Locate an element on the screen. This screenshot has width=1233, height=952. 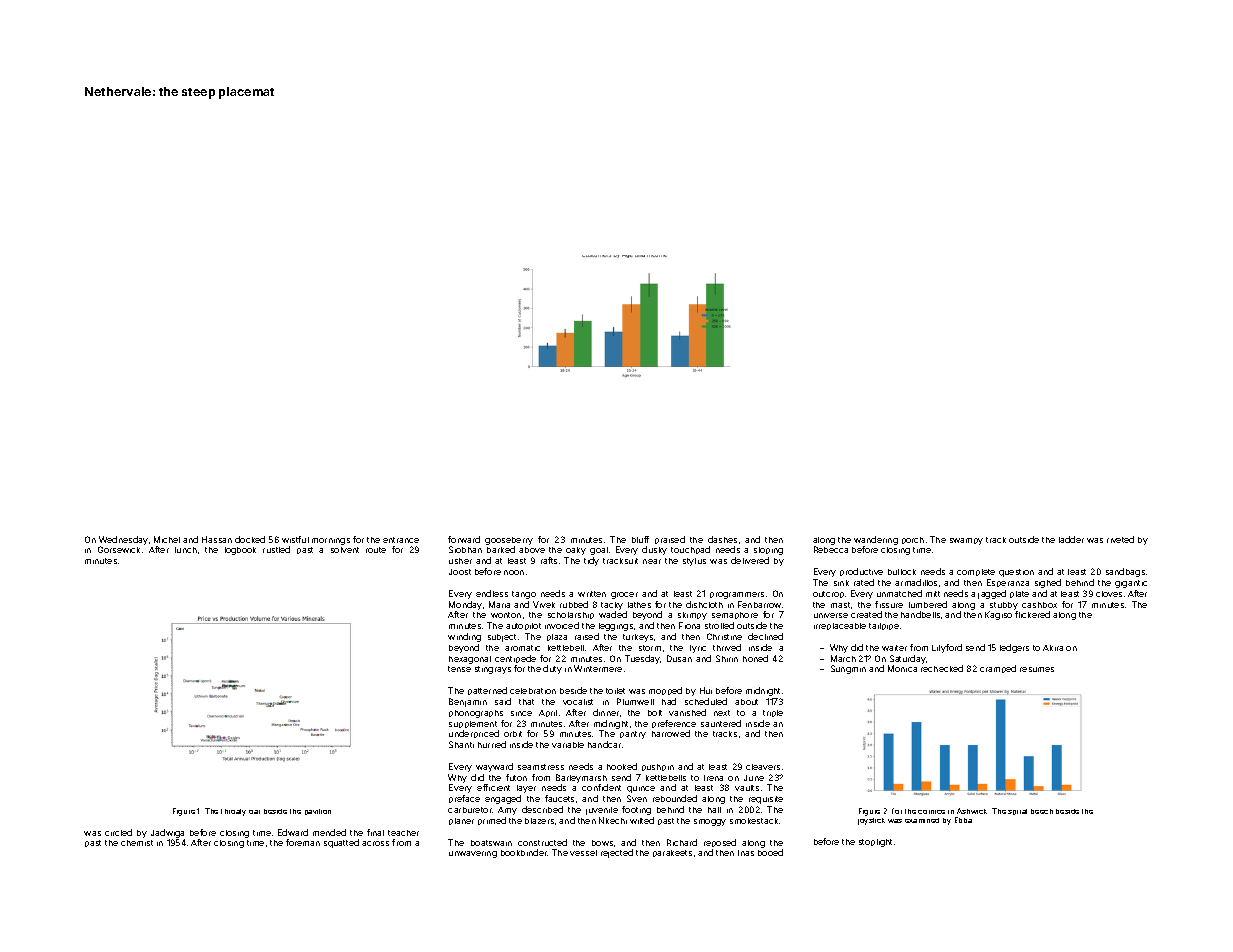
throaty is located at coordinates (233, 812).
